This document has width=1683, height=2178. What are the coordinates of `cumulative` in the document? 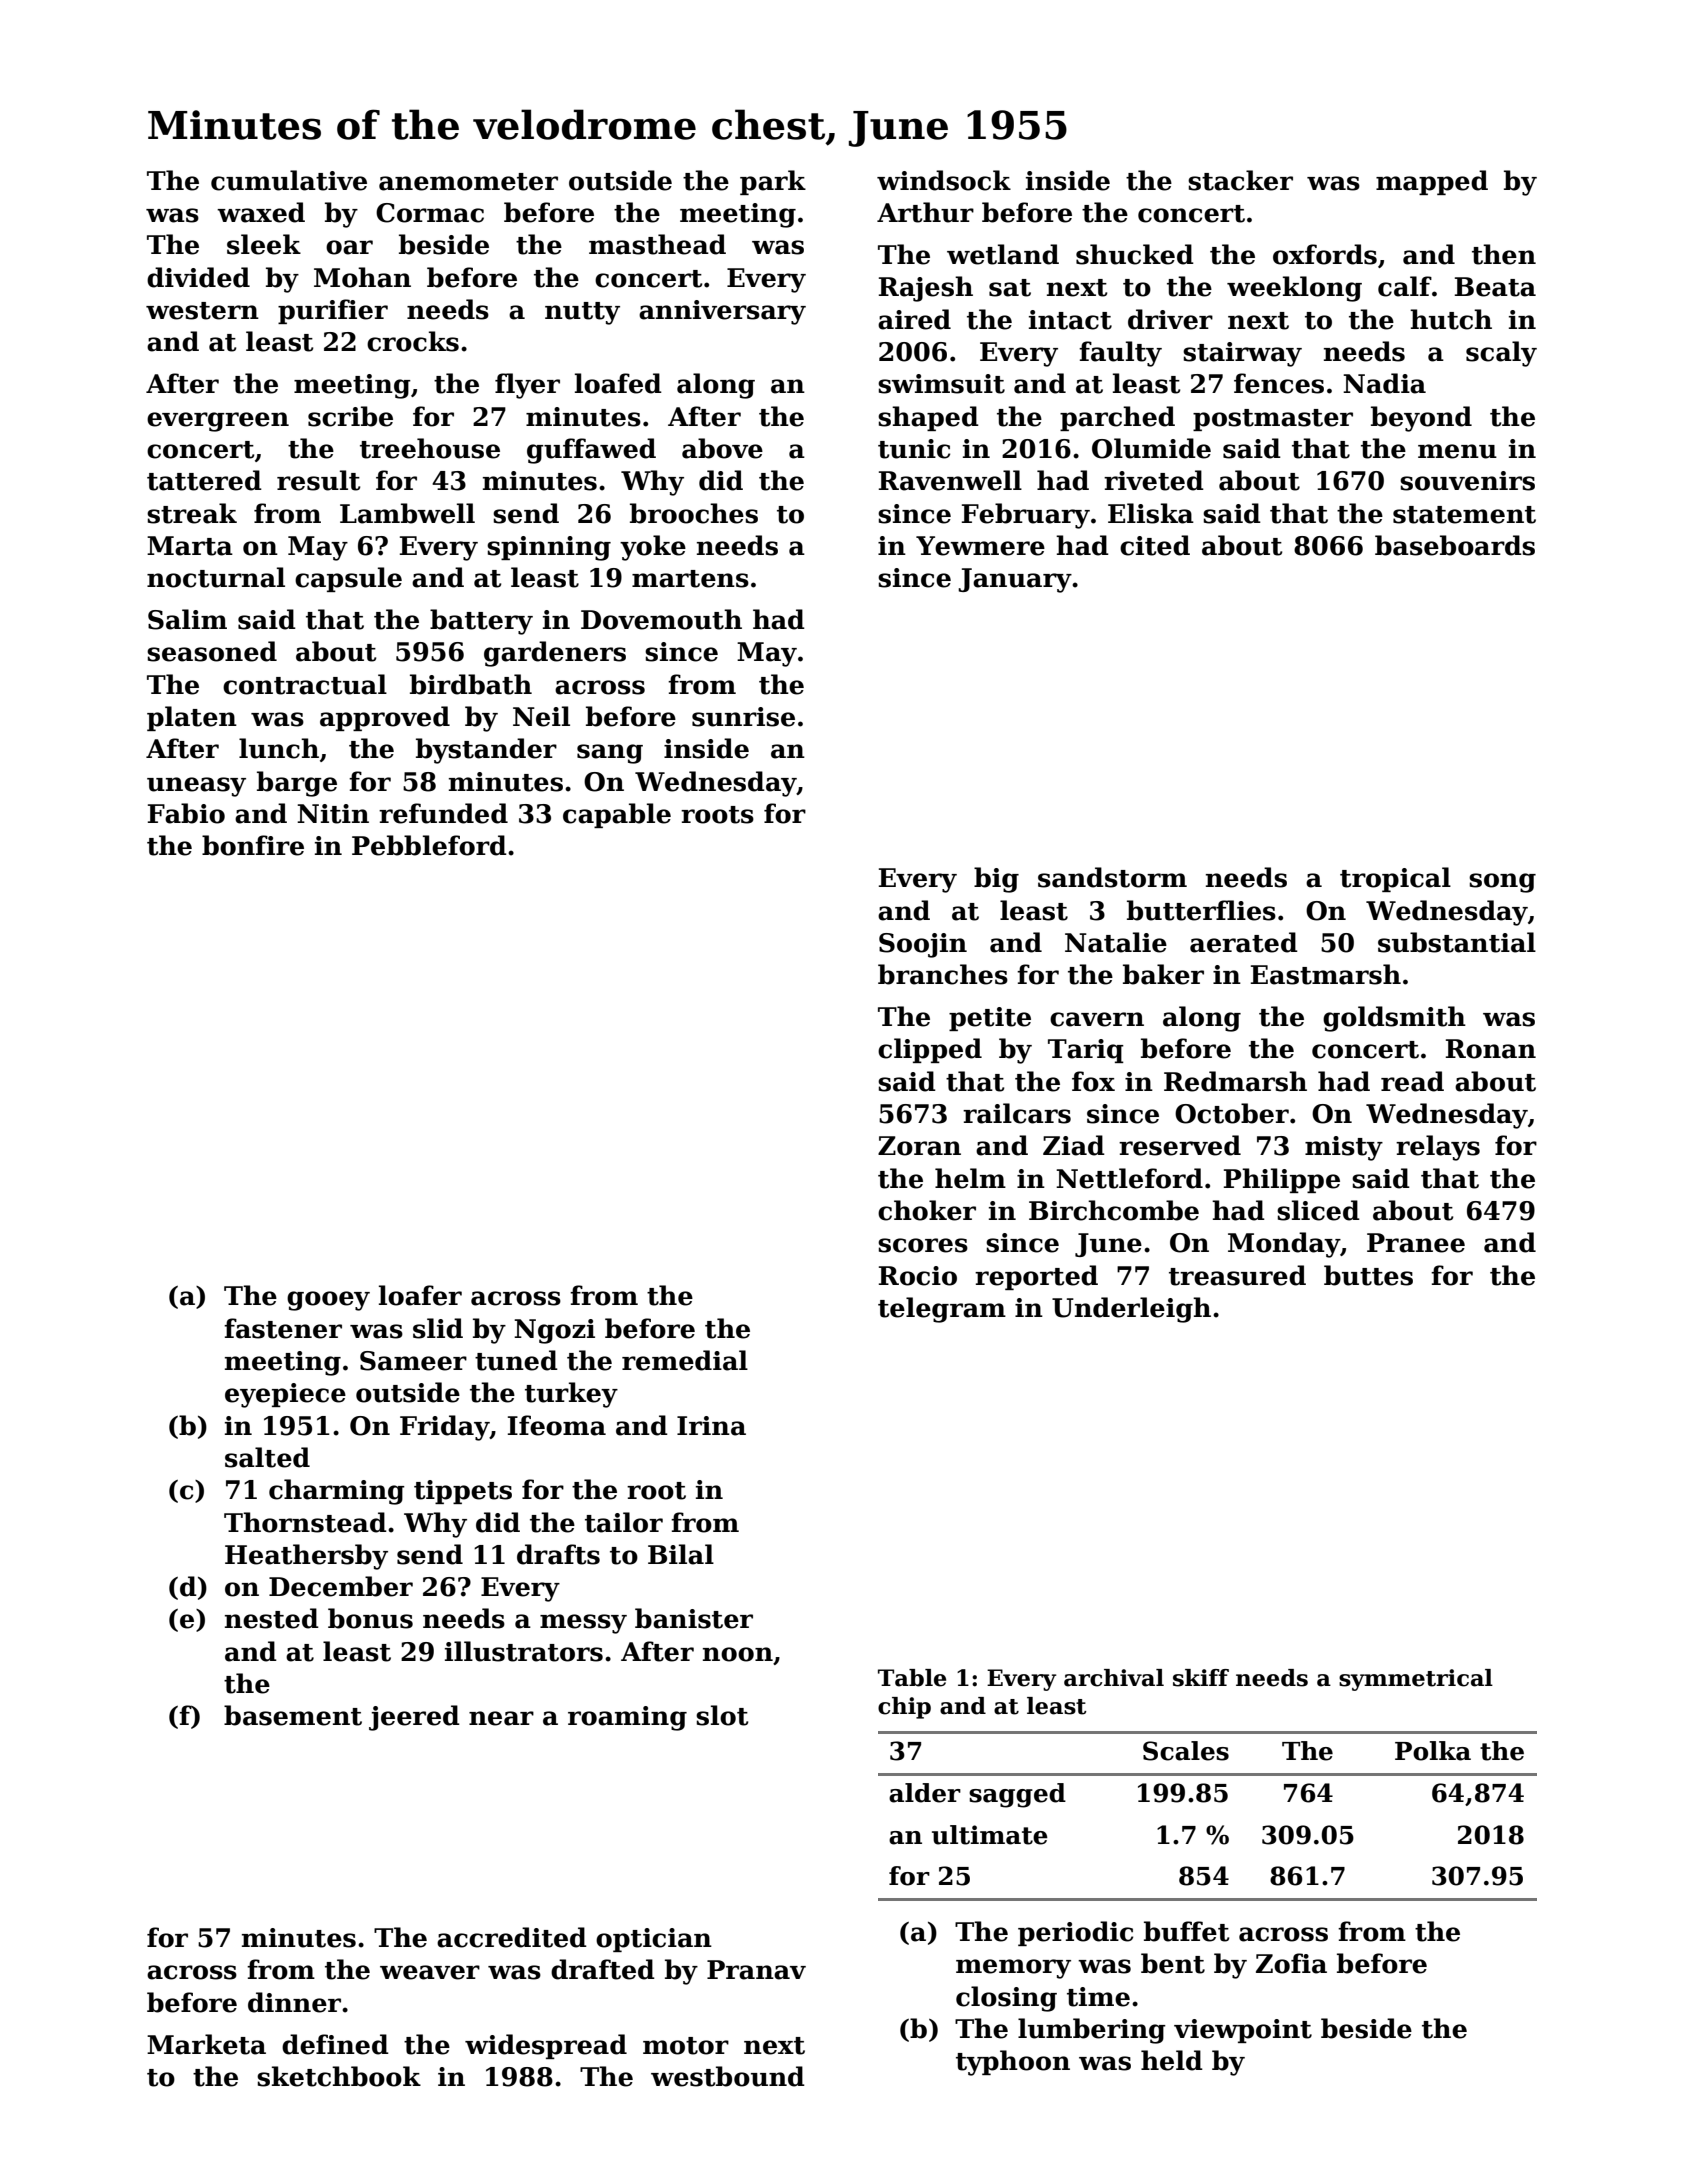 It's located at (289, 180).
